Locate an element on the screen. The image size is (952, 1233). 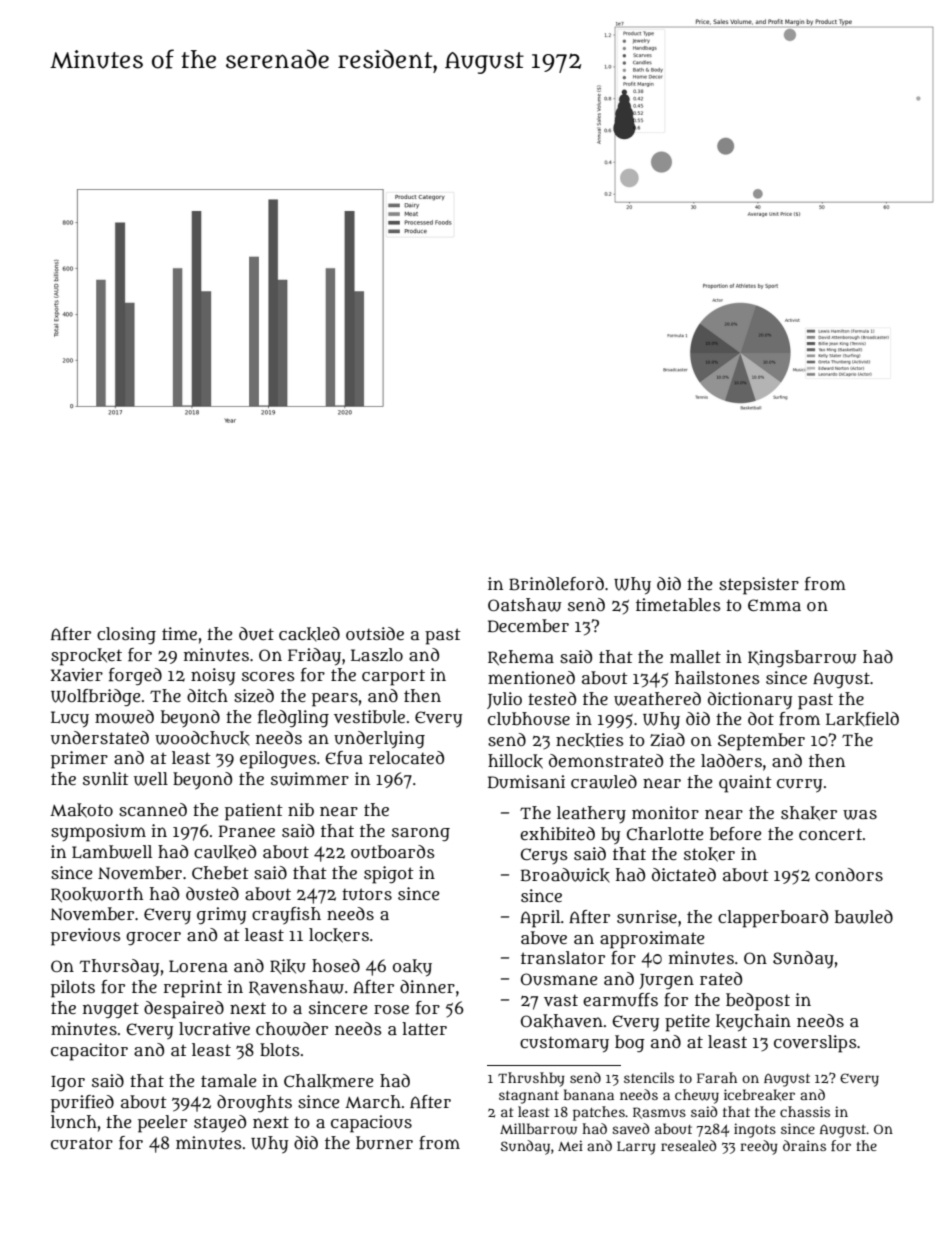
stepsister is located at coordinates (759, 586).
